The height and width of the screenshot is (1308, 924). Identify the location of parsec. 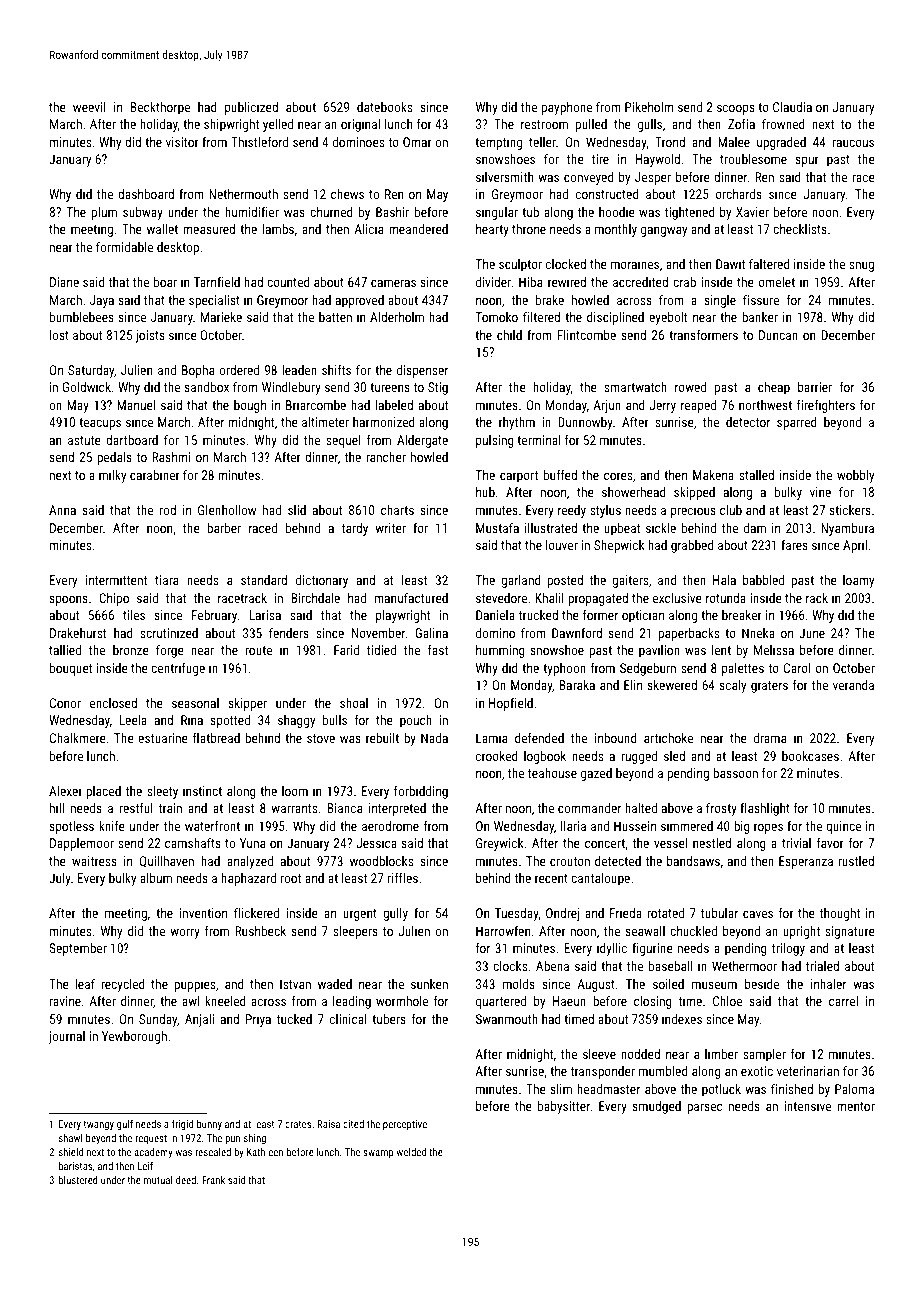
(704, 1108).
